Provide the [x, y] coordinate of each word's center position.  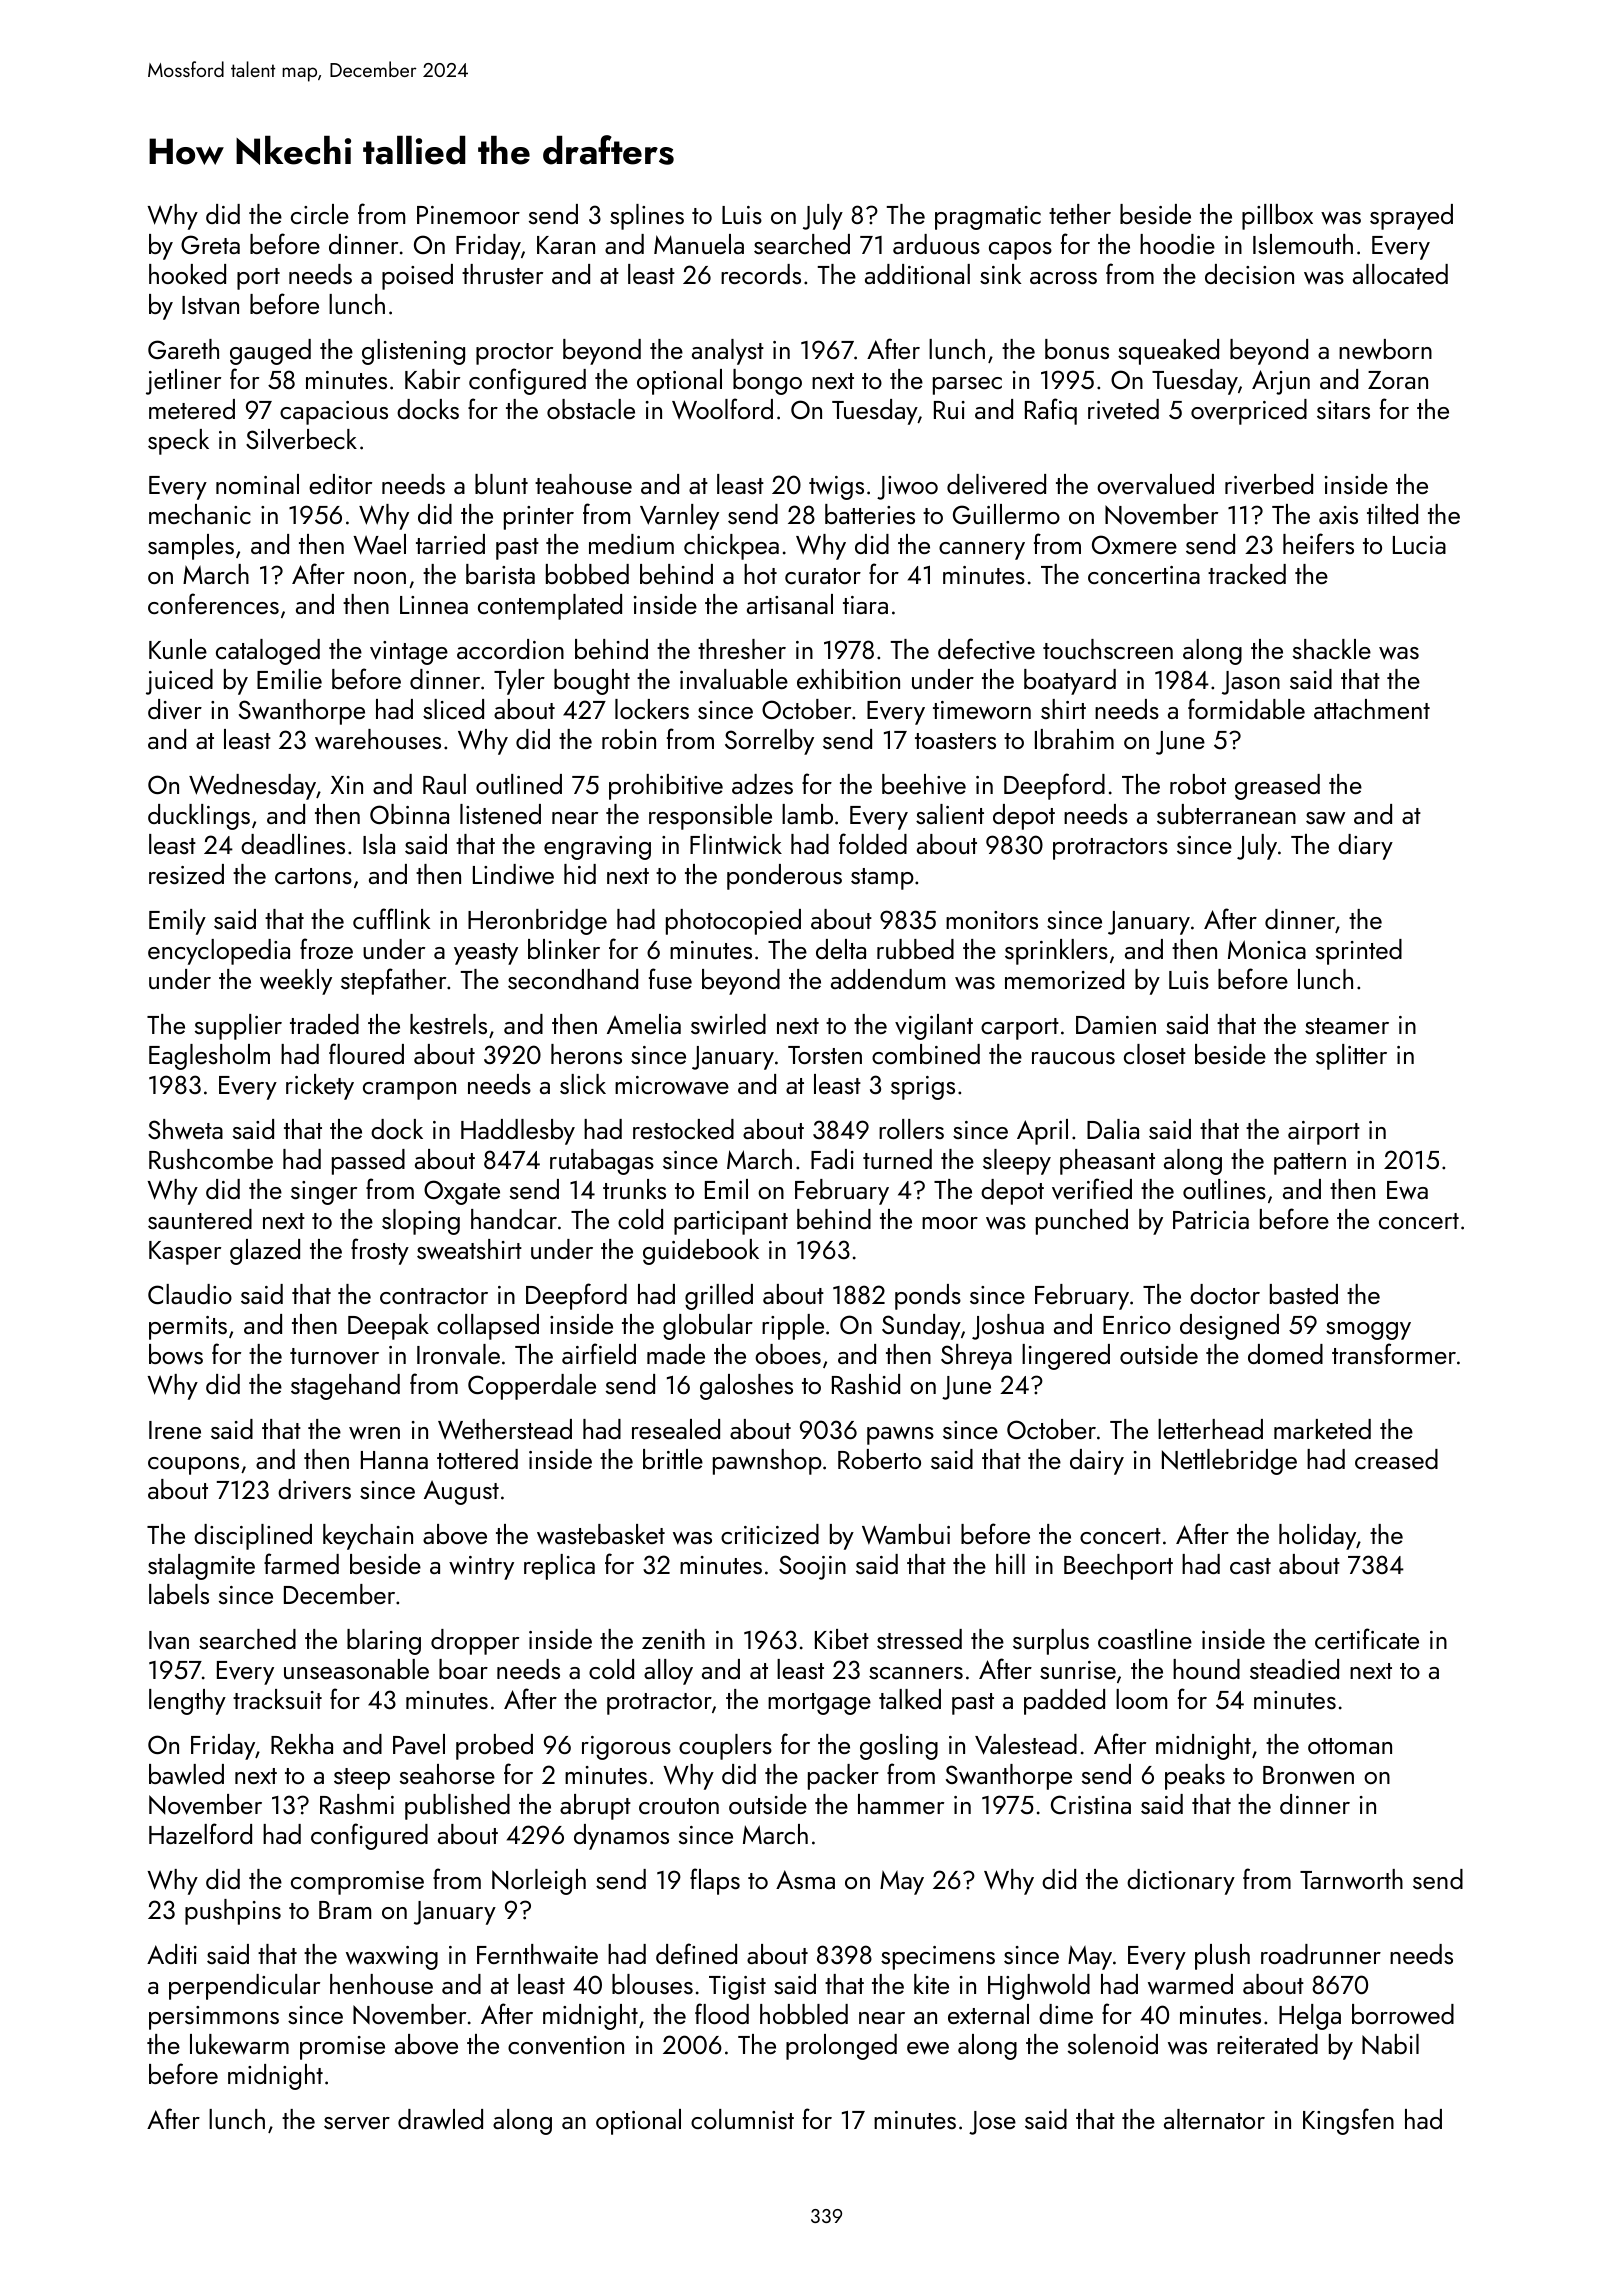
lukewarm [239, 2044]
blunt [501, 484]
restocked [683, 1129]
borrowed [1403, 2014]
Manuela [699, 244]
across [1063, 278]
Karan [566, 245]
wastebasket [601, 1534]
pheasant [1107, 1162]
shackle [1332, 649]
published [457, 1807]
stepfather [393, 981]
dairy [1097, 1462]
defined [696, 1953]
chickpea [731, 547]
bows [176, 1354]
